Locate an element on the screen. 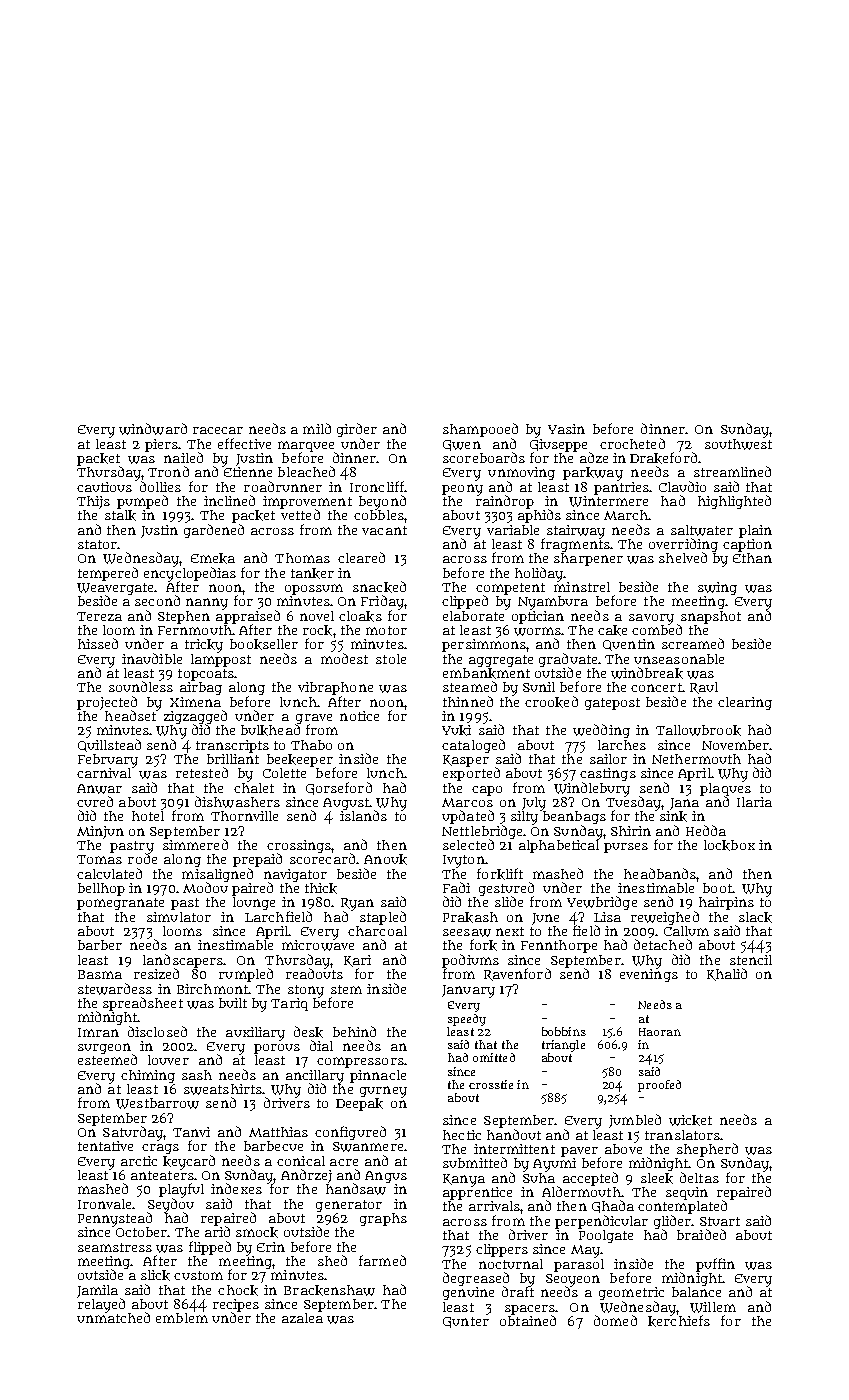 This screenshot has height=1400, width=849. holiday is located at coordinates (539, 574).
